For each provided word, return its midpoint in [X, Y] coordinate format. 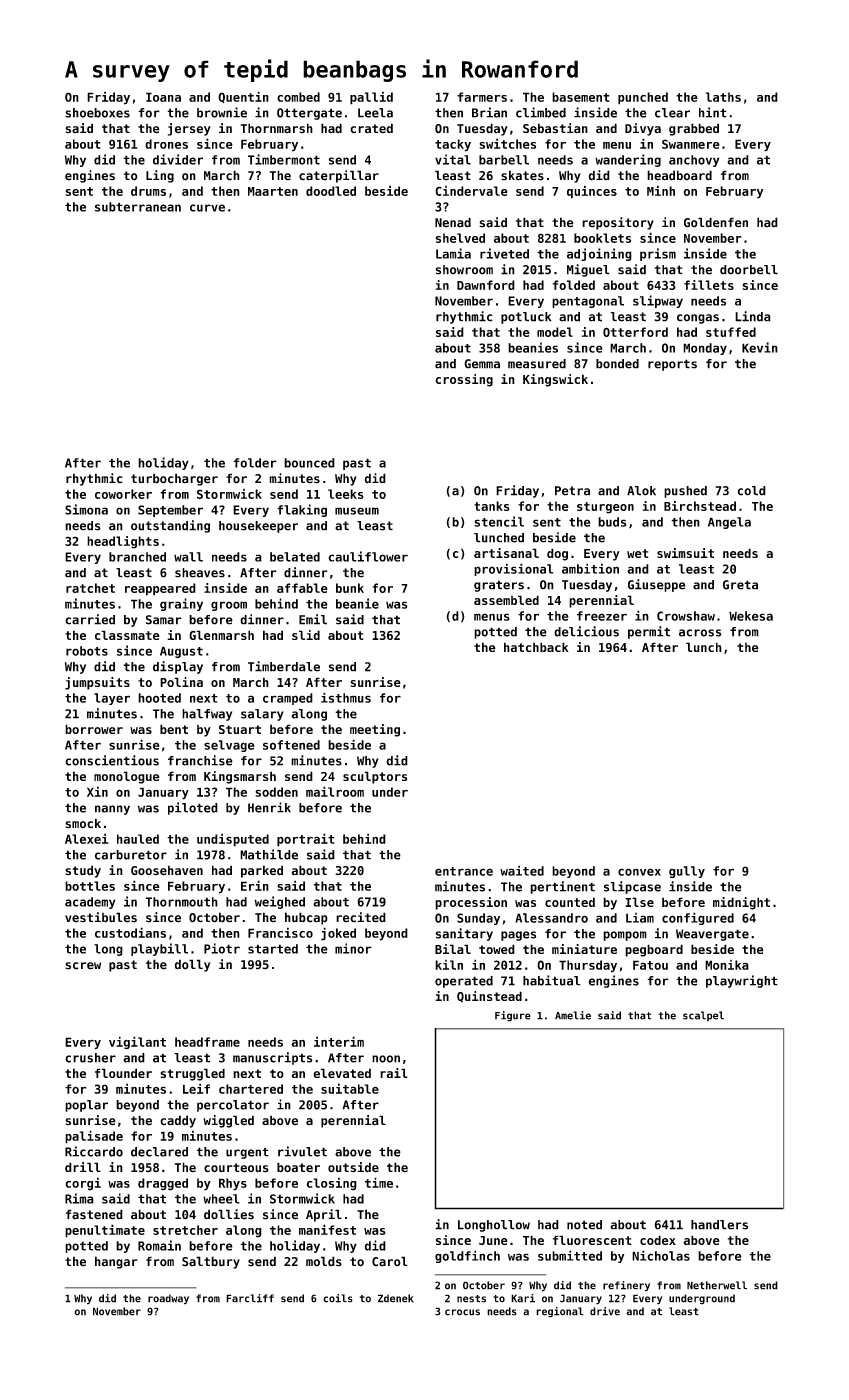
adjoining [599, 254]
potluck [526, 318]
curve [207, 208]
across [700, 633]
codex [658, 1240]
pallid [371, 98]
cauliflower [368, 556]
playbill [159, 949]
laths [723, 97]
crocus [462, 1312]
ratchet [90, 588]
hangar [116, 1262]
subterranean [138, 207]
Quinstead [489, 996]
